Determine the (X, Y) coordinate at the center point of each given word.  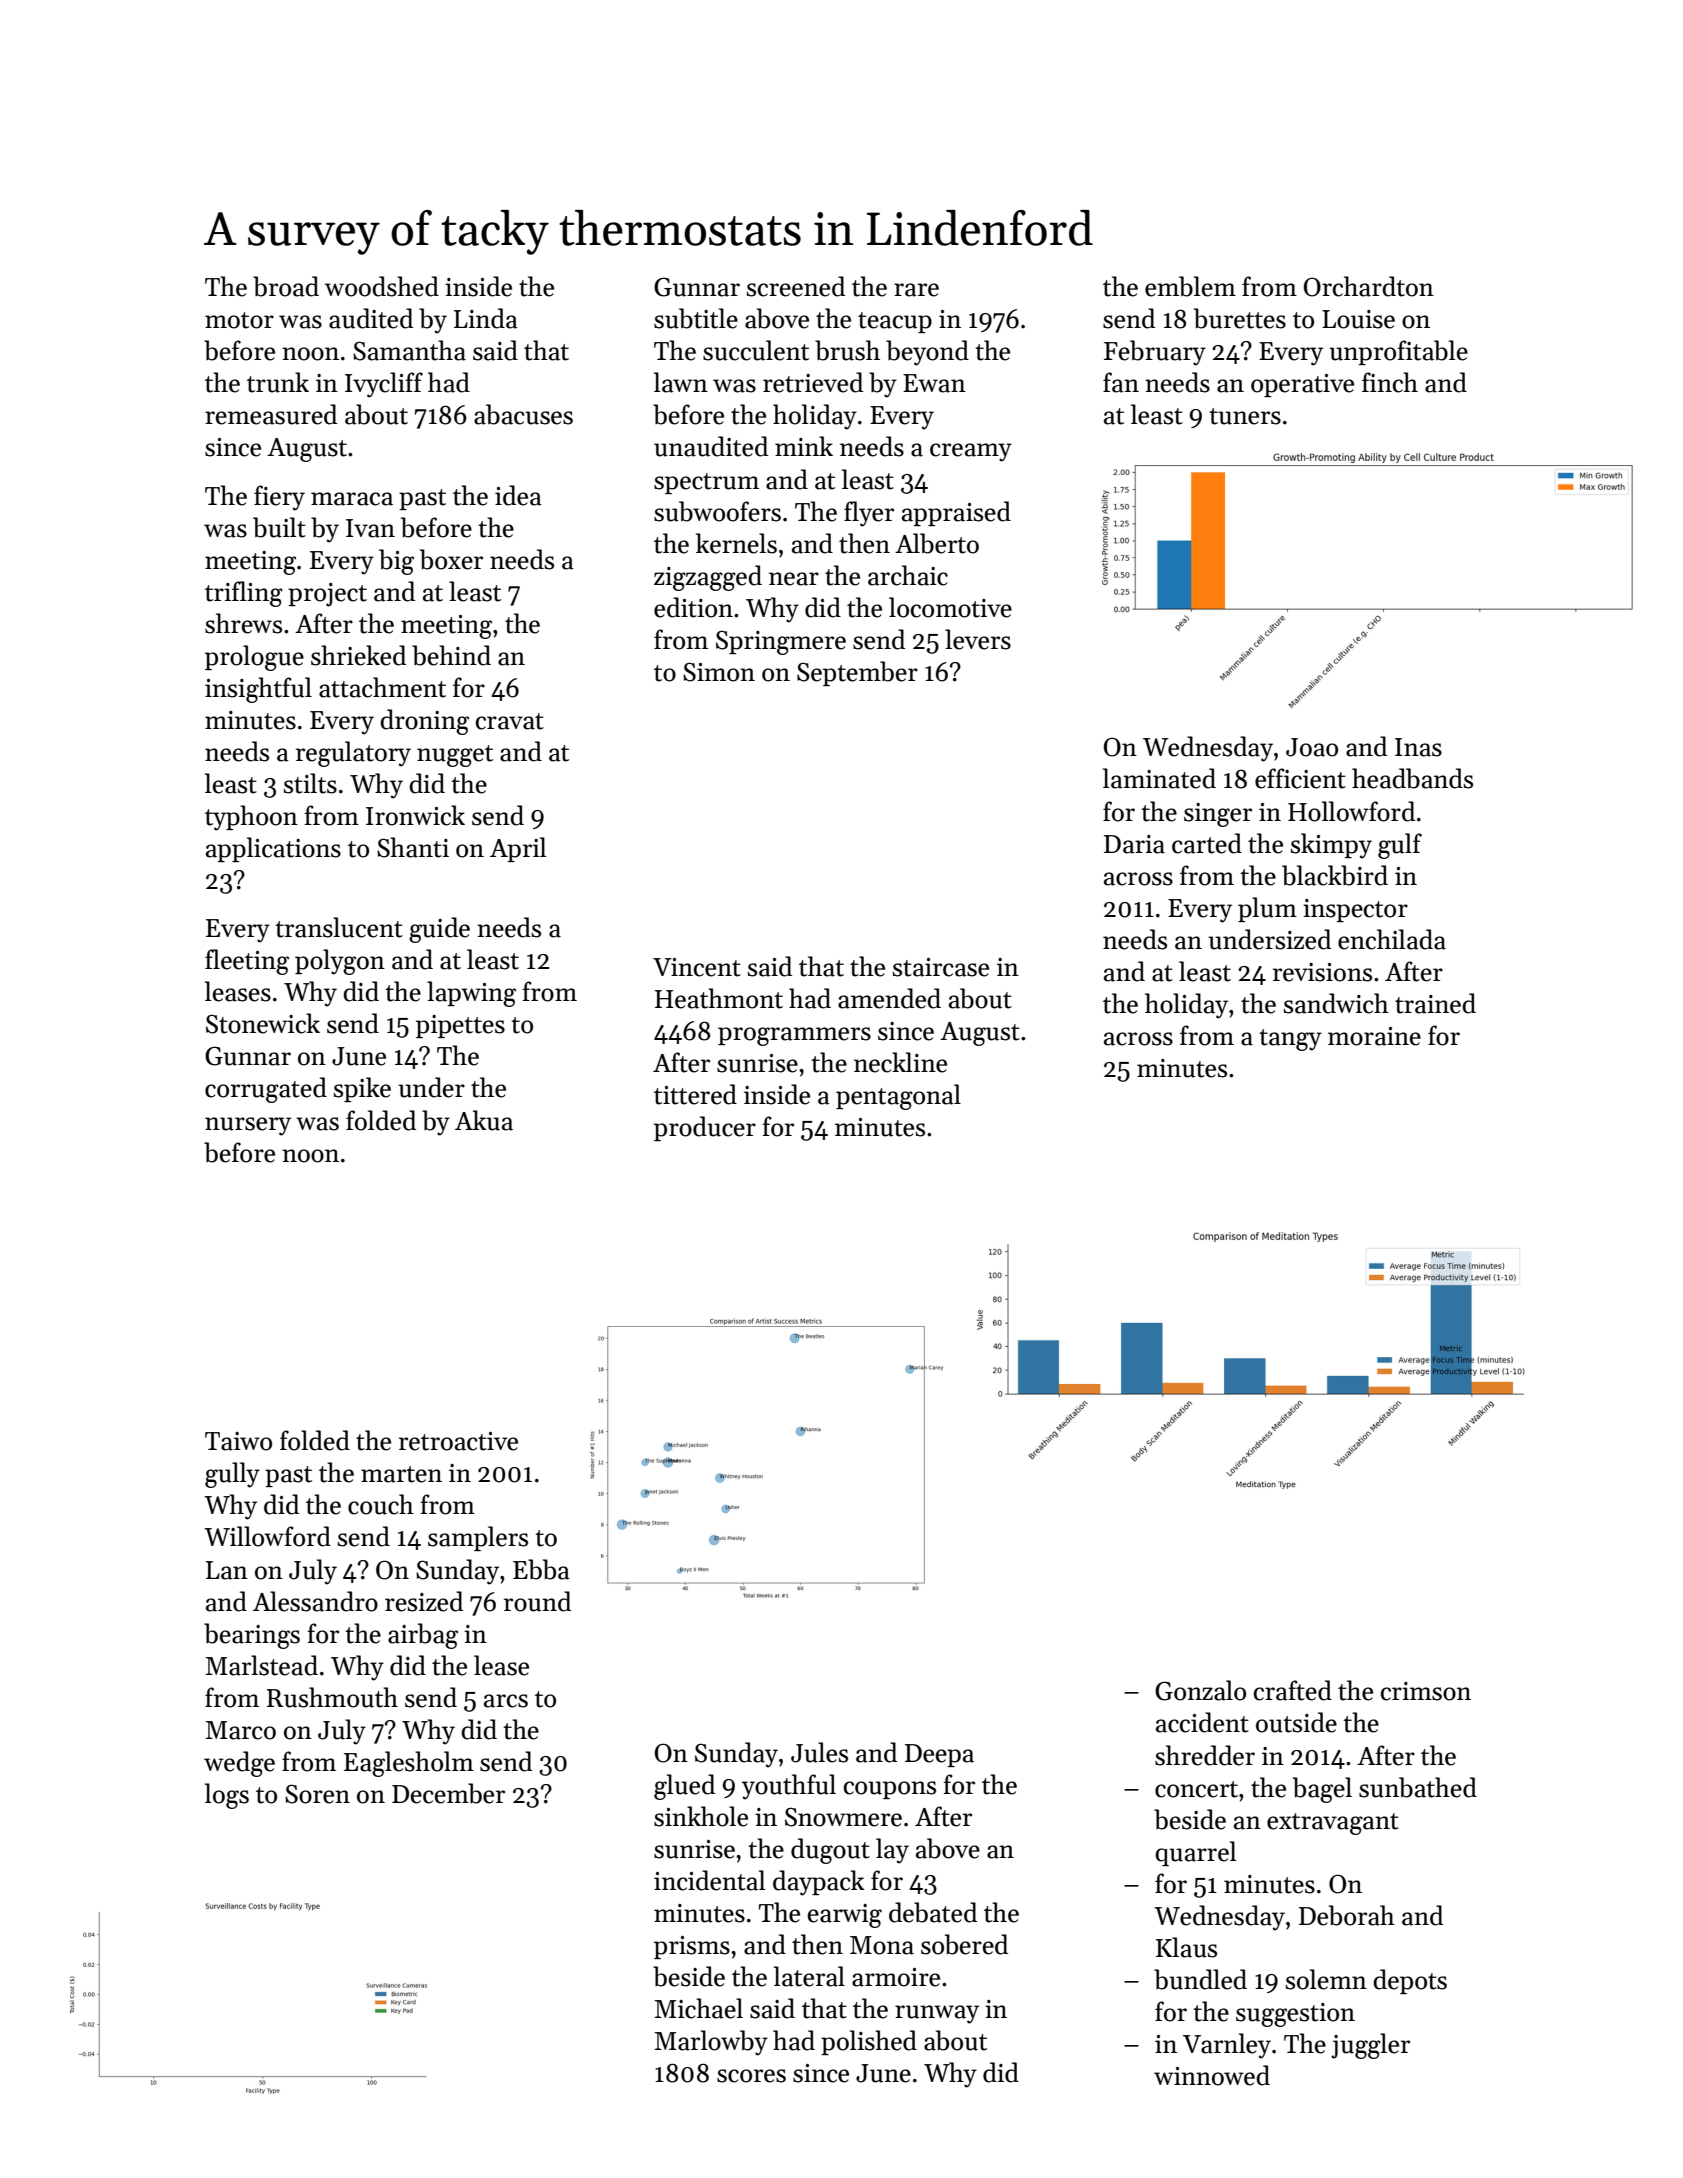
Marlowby (711, 2043)
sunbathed (1418, 1787)
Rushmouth (332, 1697)
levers (978, 639)
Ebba (541, 1569)
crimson (1426, 1691)
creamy (971, 452)
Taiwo (238, 1441)
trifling (244, 594)
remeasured (271, 414)
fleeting (247, 962)
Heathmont (719, 998)
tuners (1245, 416)
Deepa (939, 1755)
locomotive (950, 607)
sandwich (1336, 1003)
